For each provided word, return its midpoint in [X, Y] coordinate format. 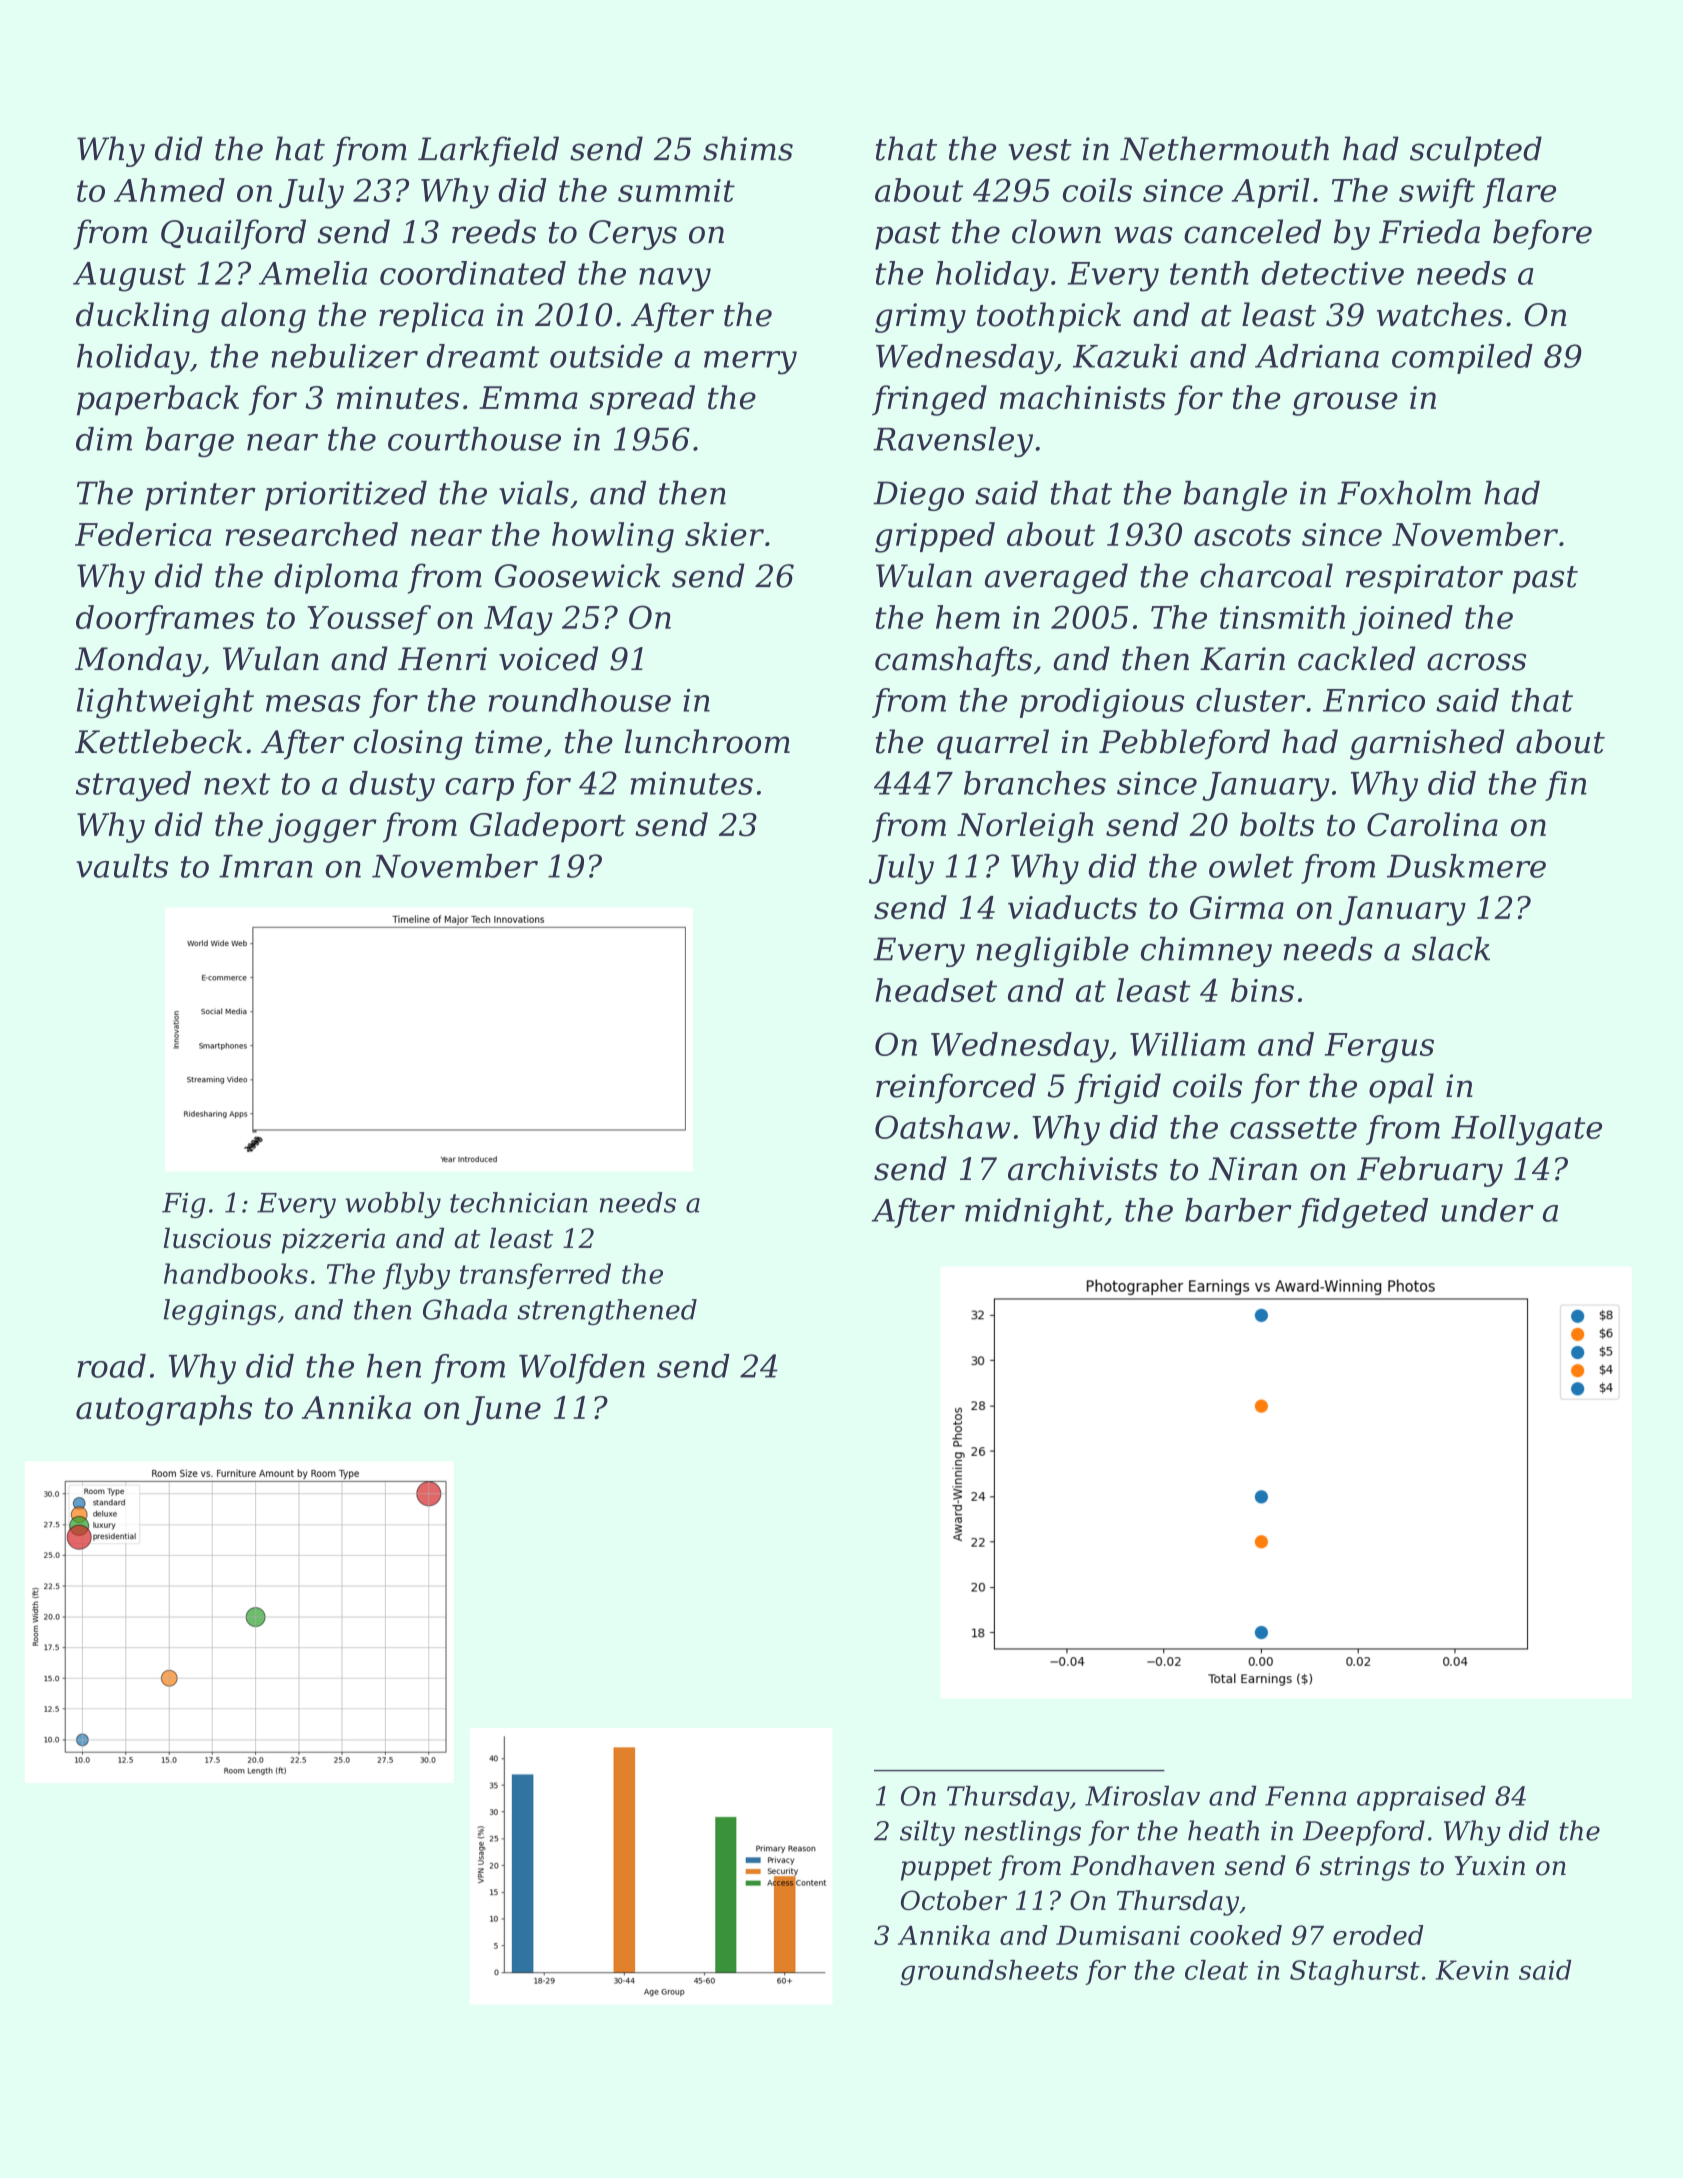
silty [927, 1833]
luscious [217, 1238]
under [1487, 1210]
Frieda [1429, 231]
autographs [164, 1410]
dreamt [483, 356]
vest [1040, 150]
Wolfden [582, 1369]
